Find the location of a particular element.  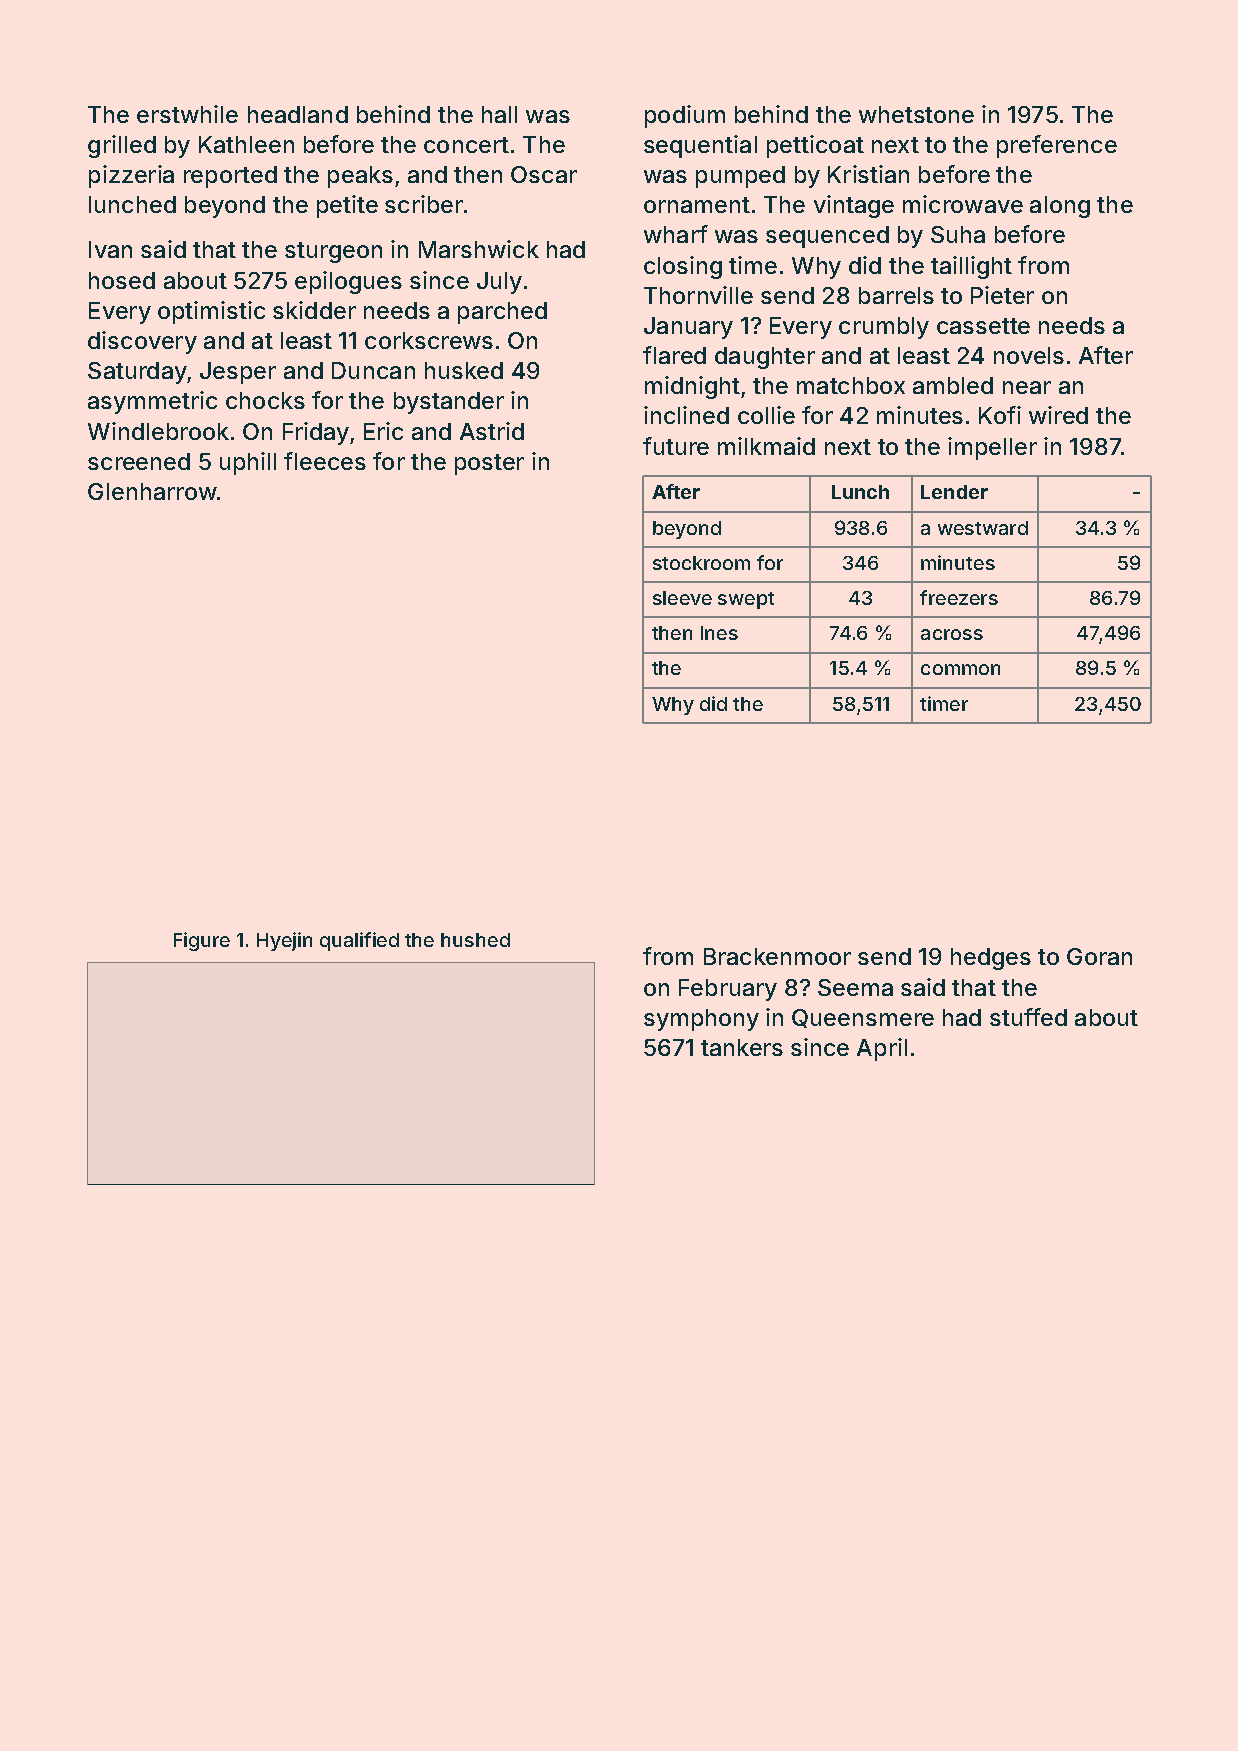

along is located at coordinates (1060, 207).
